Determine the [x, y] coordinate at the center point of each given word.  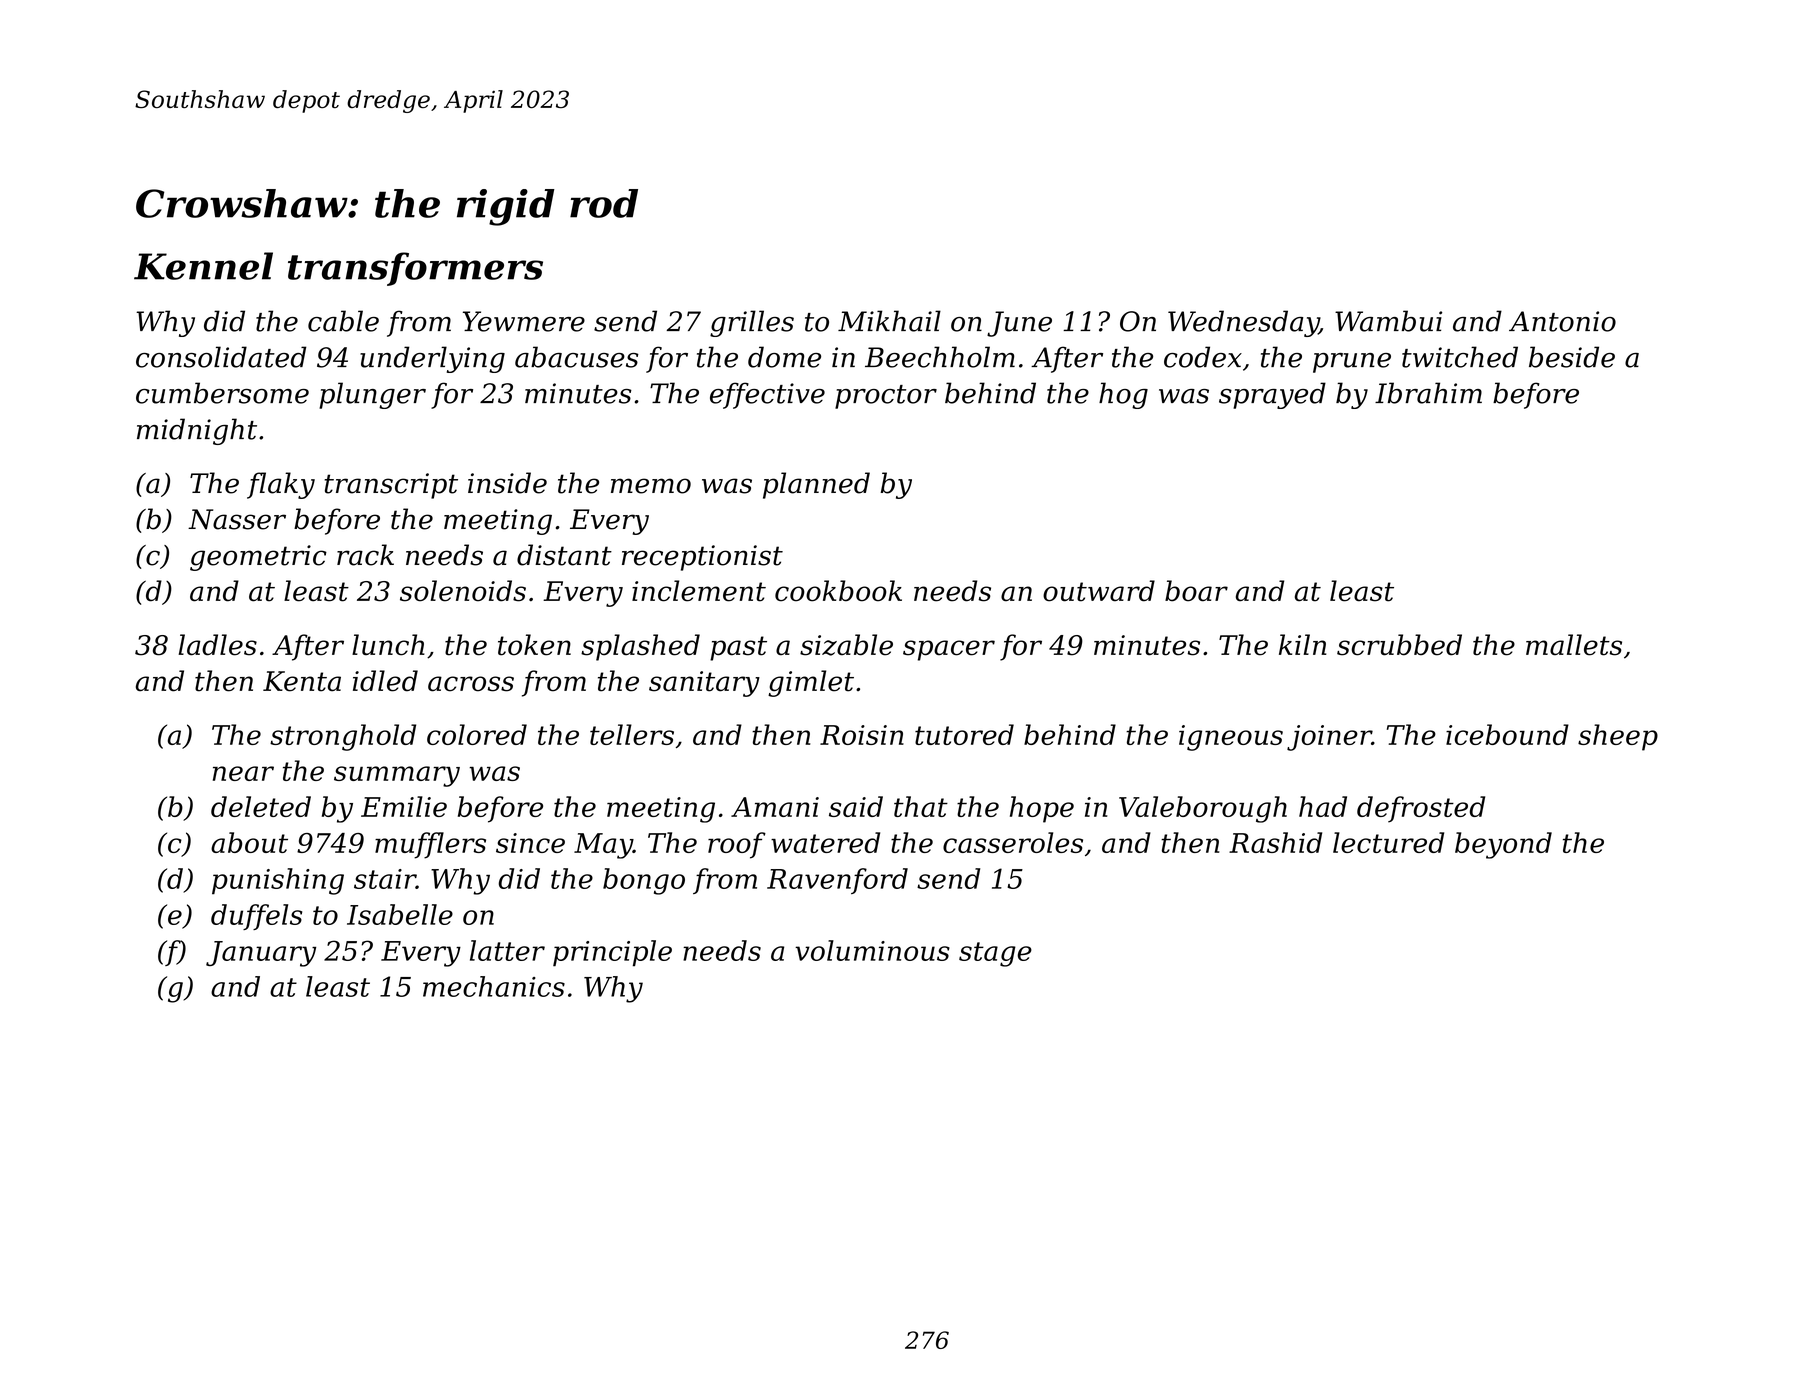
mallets [1574, 645]
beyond [1503, 845]
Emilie [404, 806]
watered [825, 842]
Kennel [203, 266]
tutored [964, 734]
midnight [197, 431]
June [1019, 324]
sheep [1618, 737]
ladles [217, 645]
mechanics [494, 986]
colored [477, 734]
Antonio [1562, 321]
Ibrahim [1428, 393]
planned [816, 485]
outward [1099, 591]
